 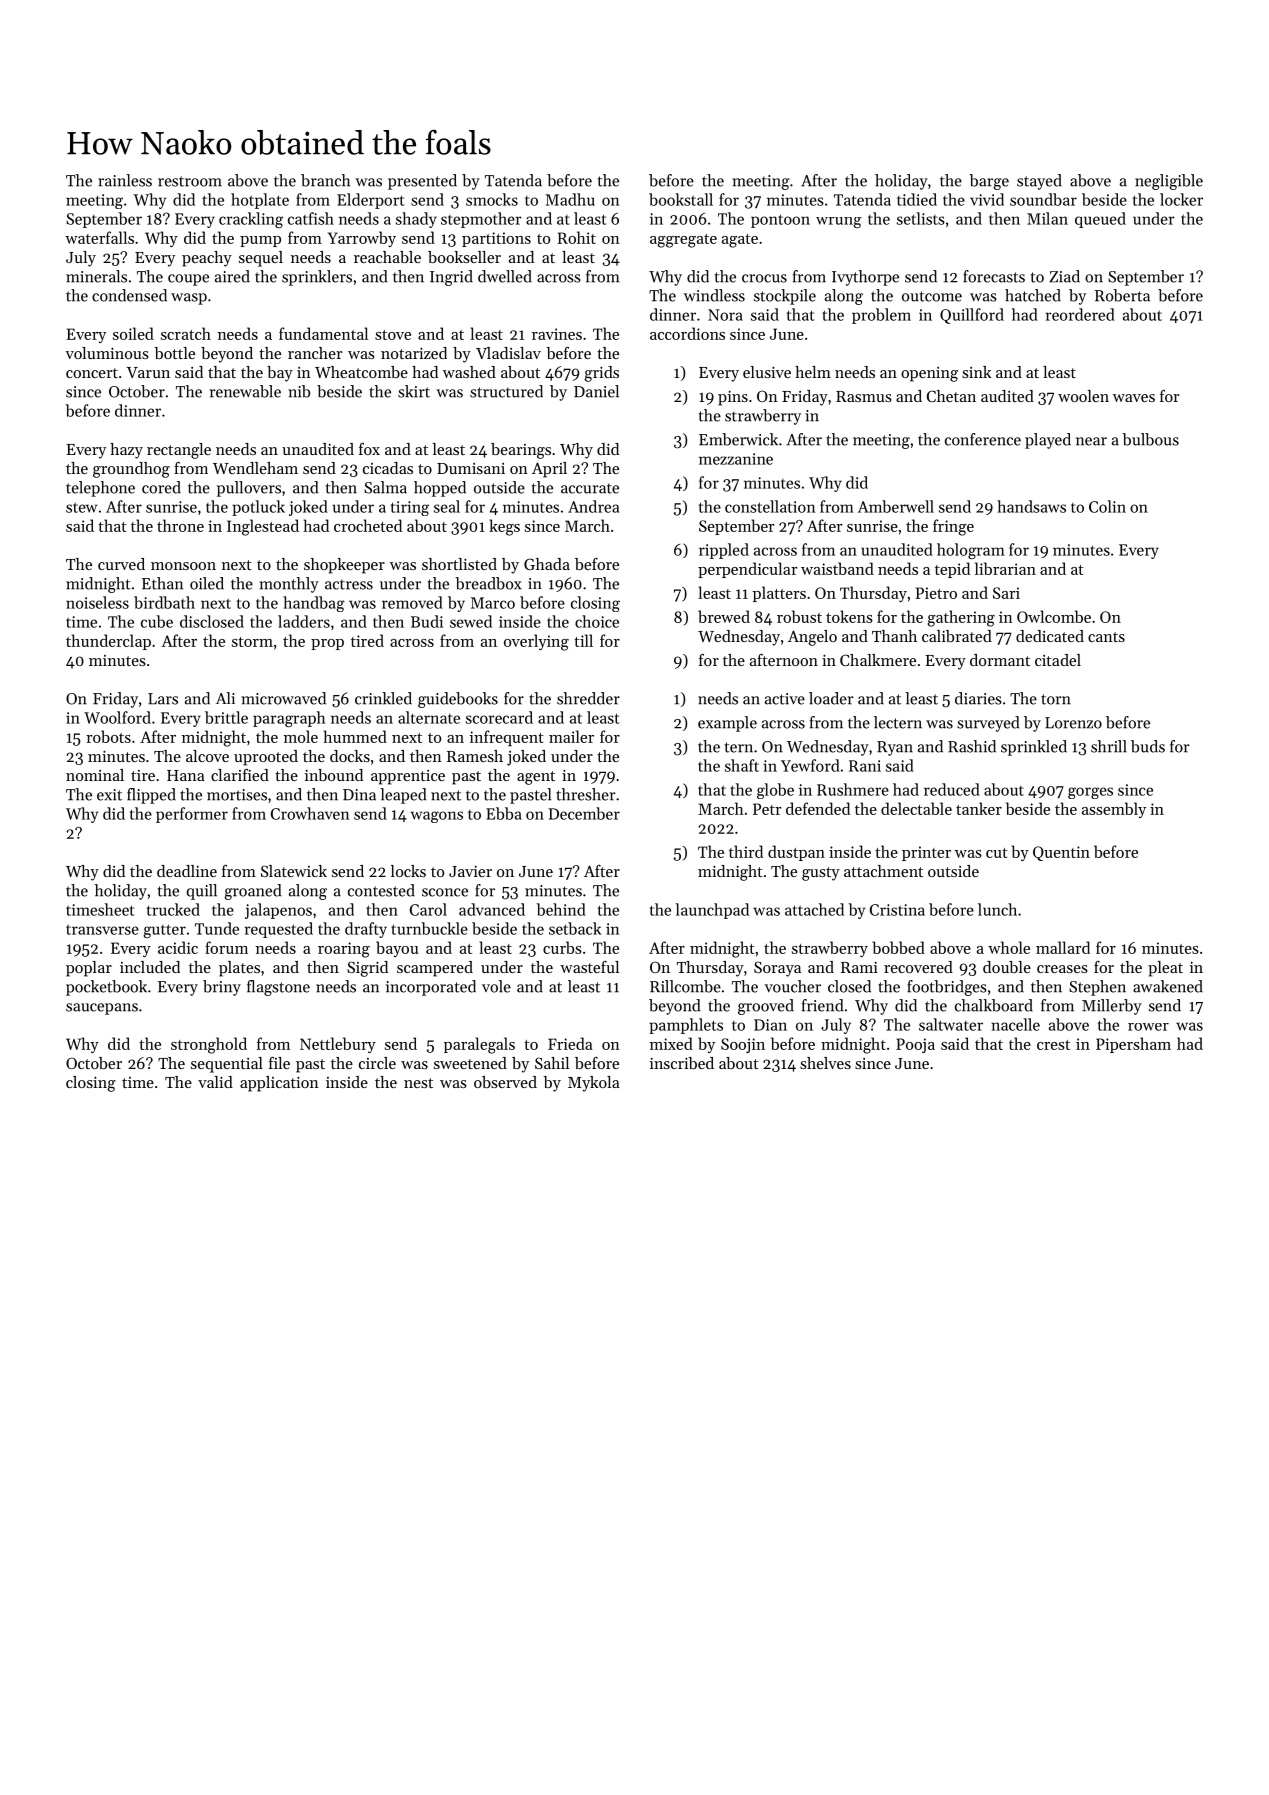 What do you see at coordinates (163, 699) in the page?
I see `Lars` at bounding box center [163, 699].
